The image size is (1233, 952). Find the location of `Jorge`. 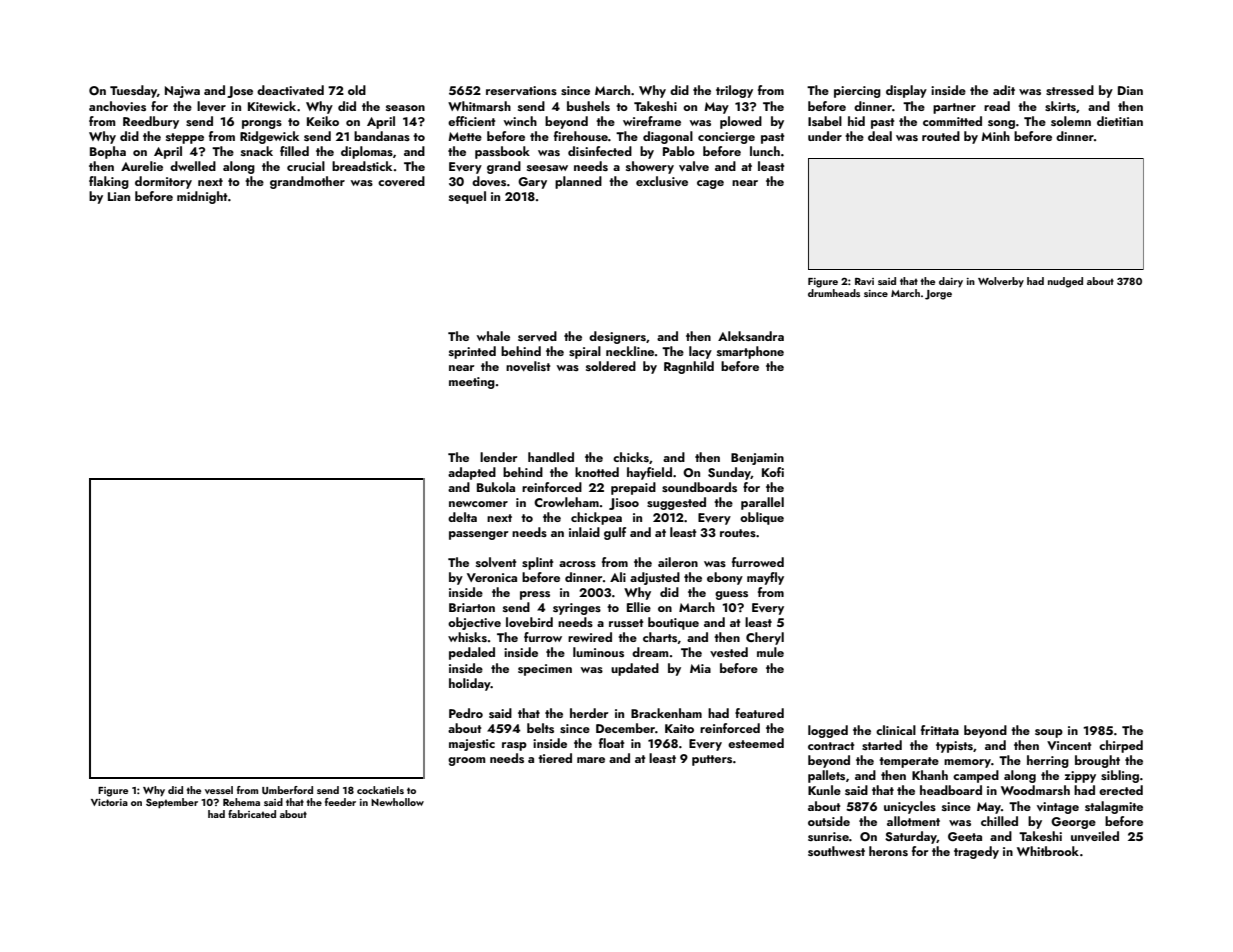

Jorge is located at coordinates (938, 295).
